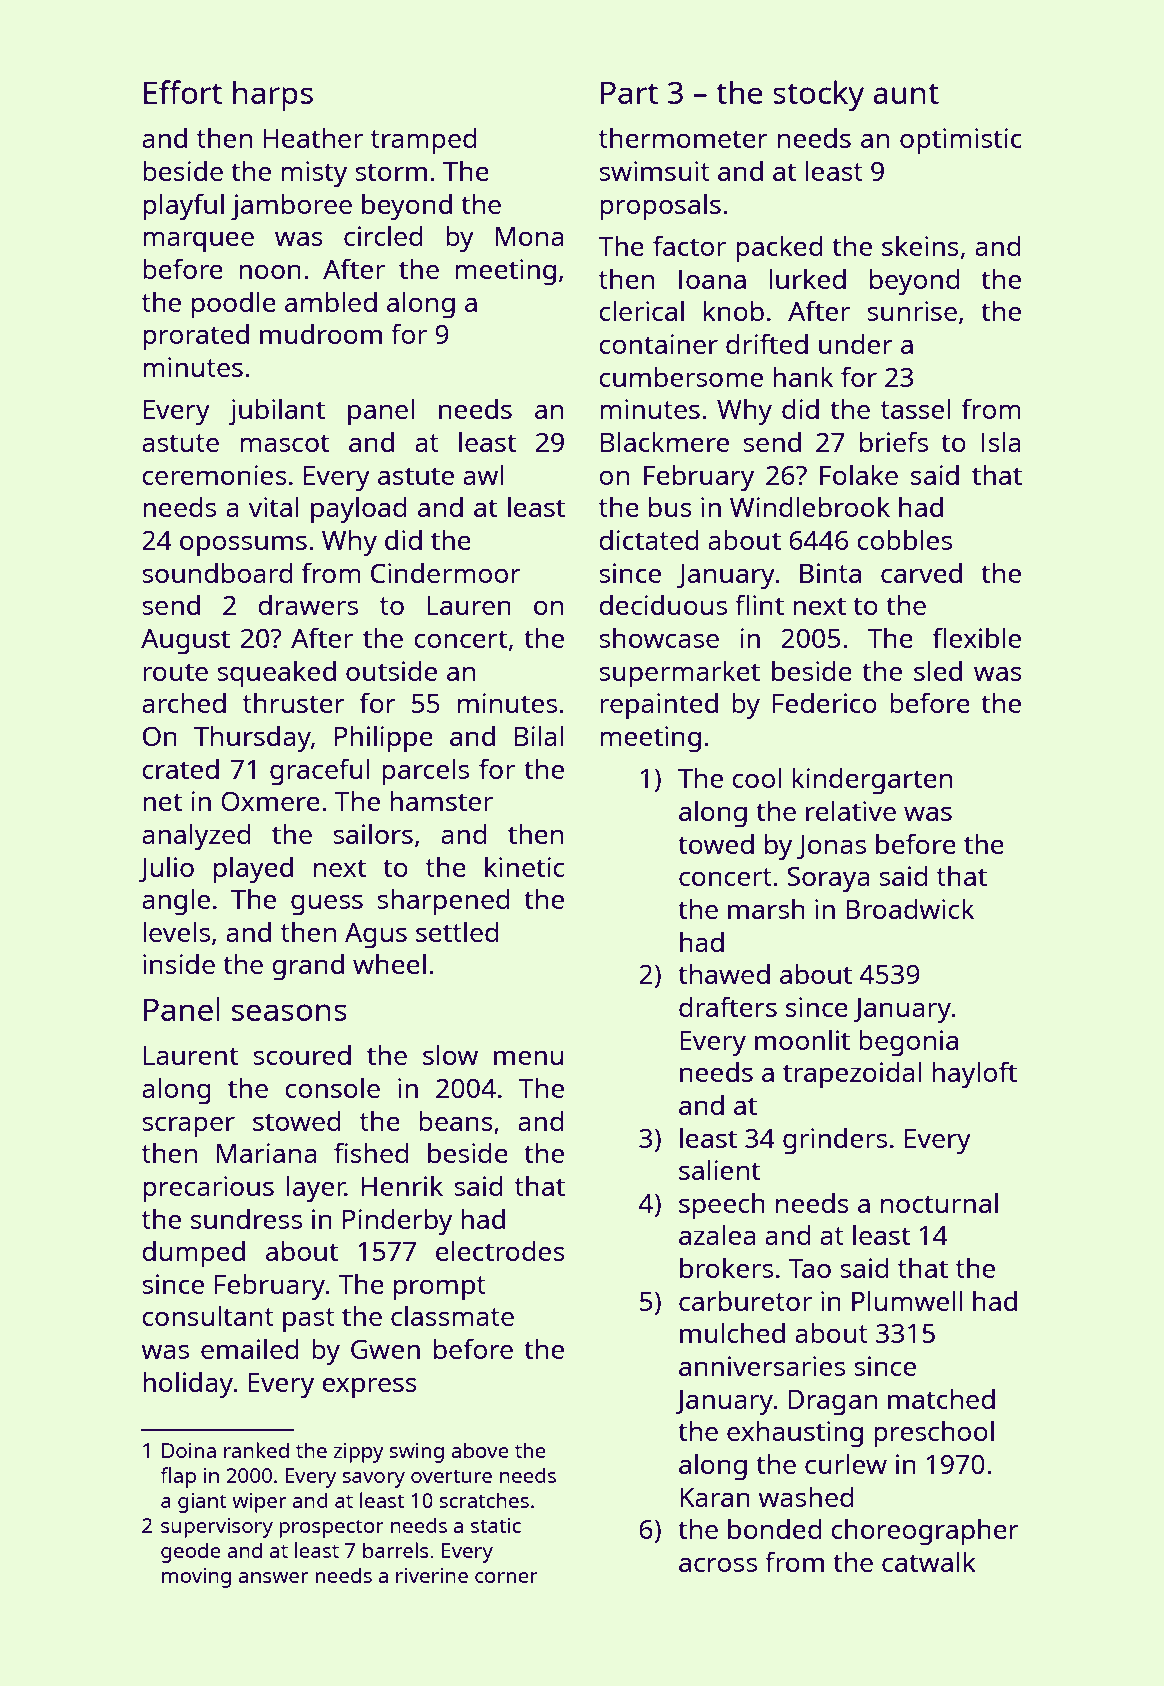 The height and width of the screenshot is (1686, 1164). What do you see at coordinates (539, 735) in the screenshot?
I see `Bilal` at bounding box center [539, 735].
